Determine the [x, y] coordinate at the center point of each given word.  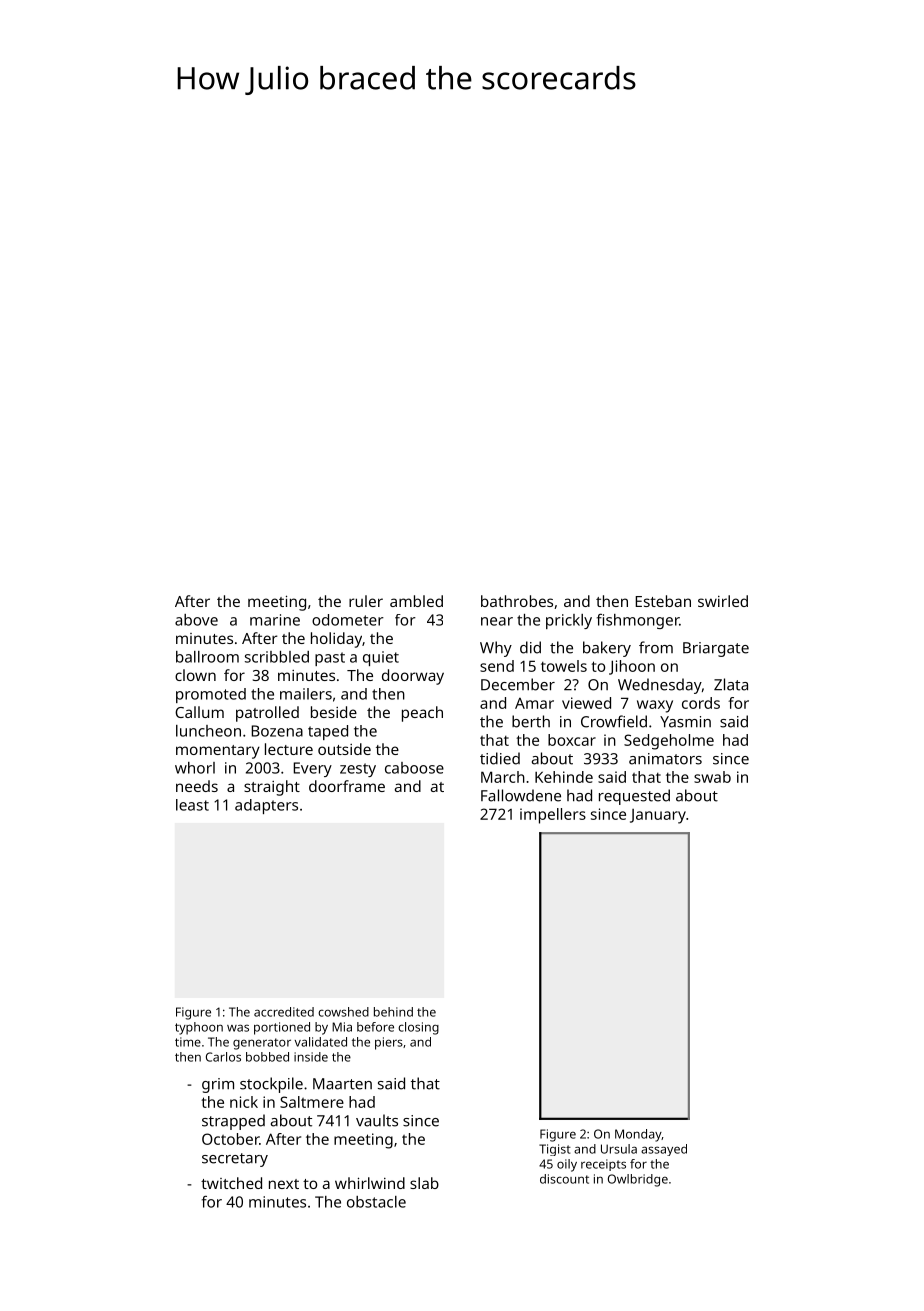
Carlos [223, 1057]
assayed [664, 1150]
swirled [723, 601]
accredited [284, 1012]
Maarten [342, 1084]
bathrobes [517, 601]
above [196, 620]
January [658, 816]
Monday [638, 1135]
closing [418, 1028]
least [192, 805]
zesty [358, 770]
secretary [235, 1160]
